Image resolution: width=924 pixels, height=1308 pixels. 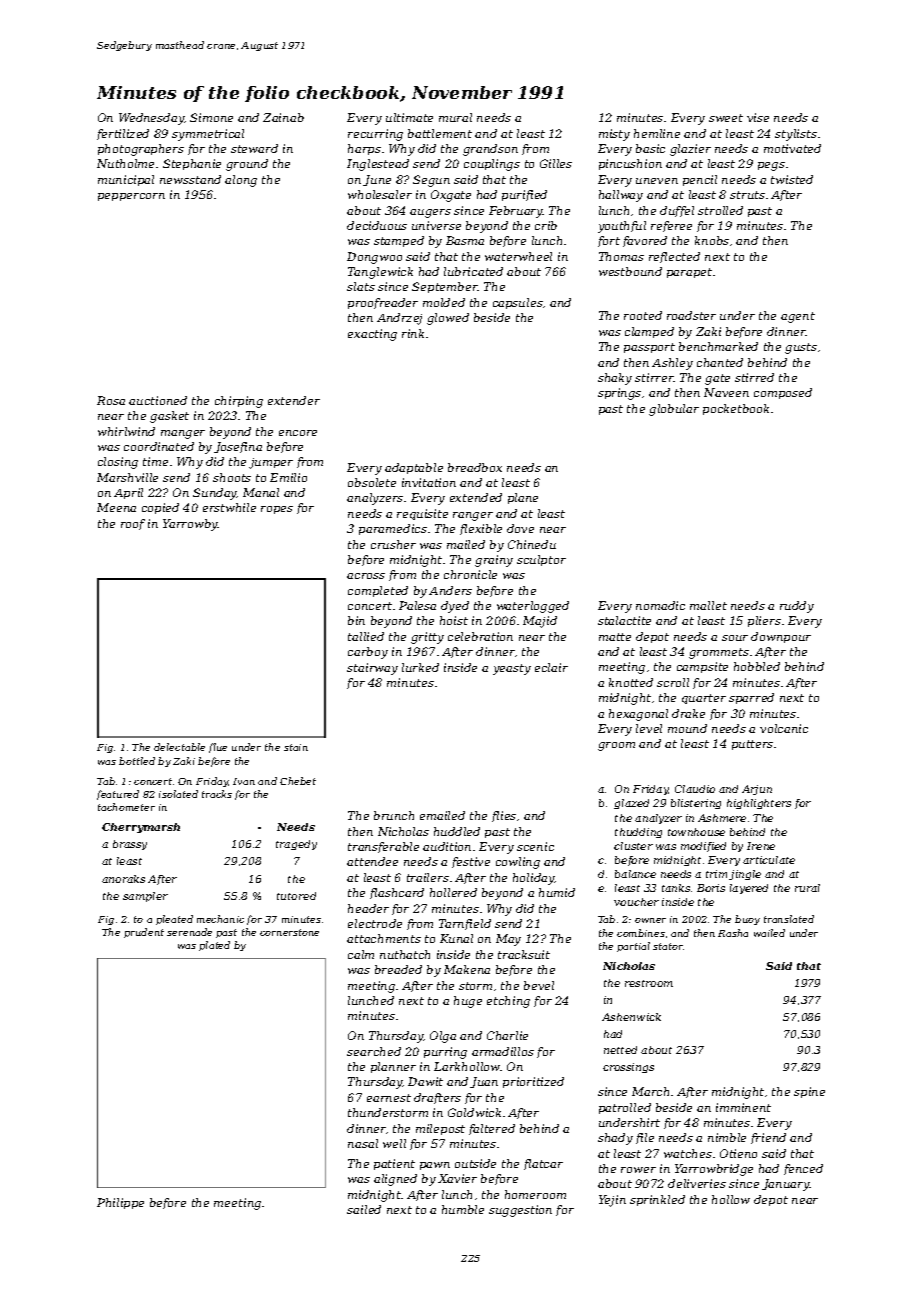 What do you see at coordinates (289, 932) in the screenshot?
I see `cornerstone` at bounding box center [289, 932].
